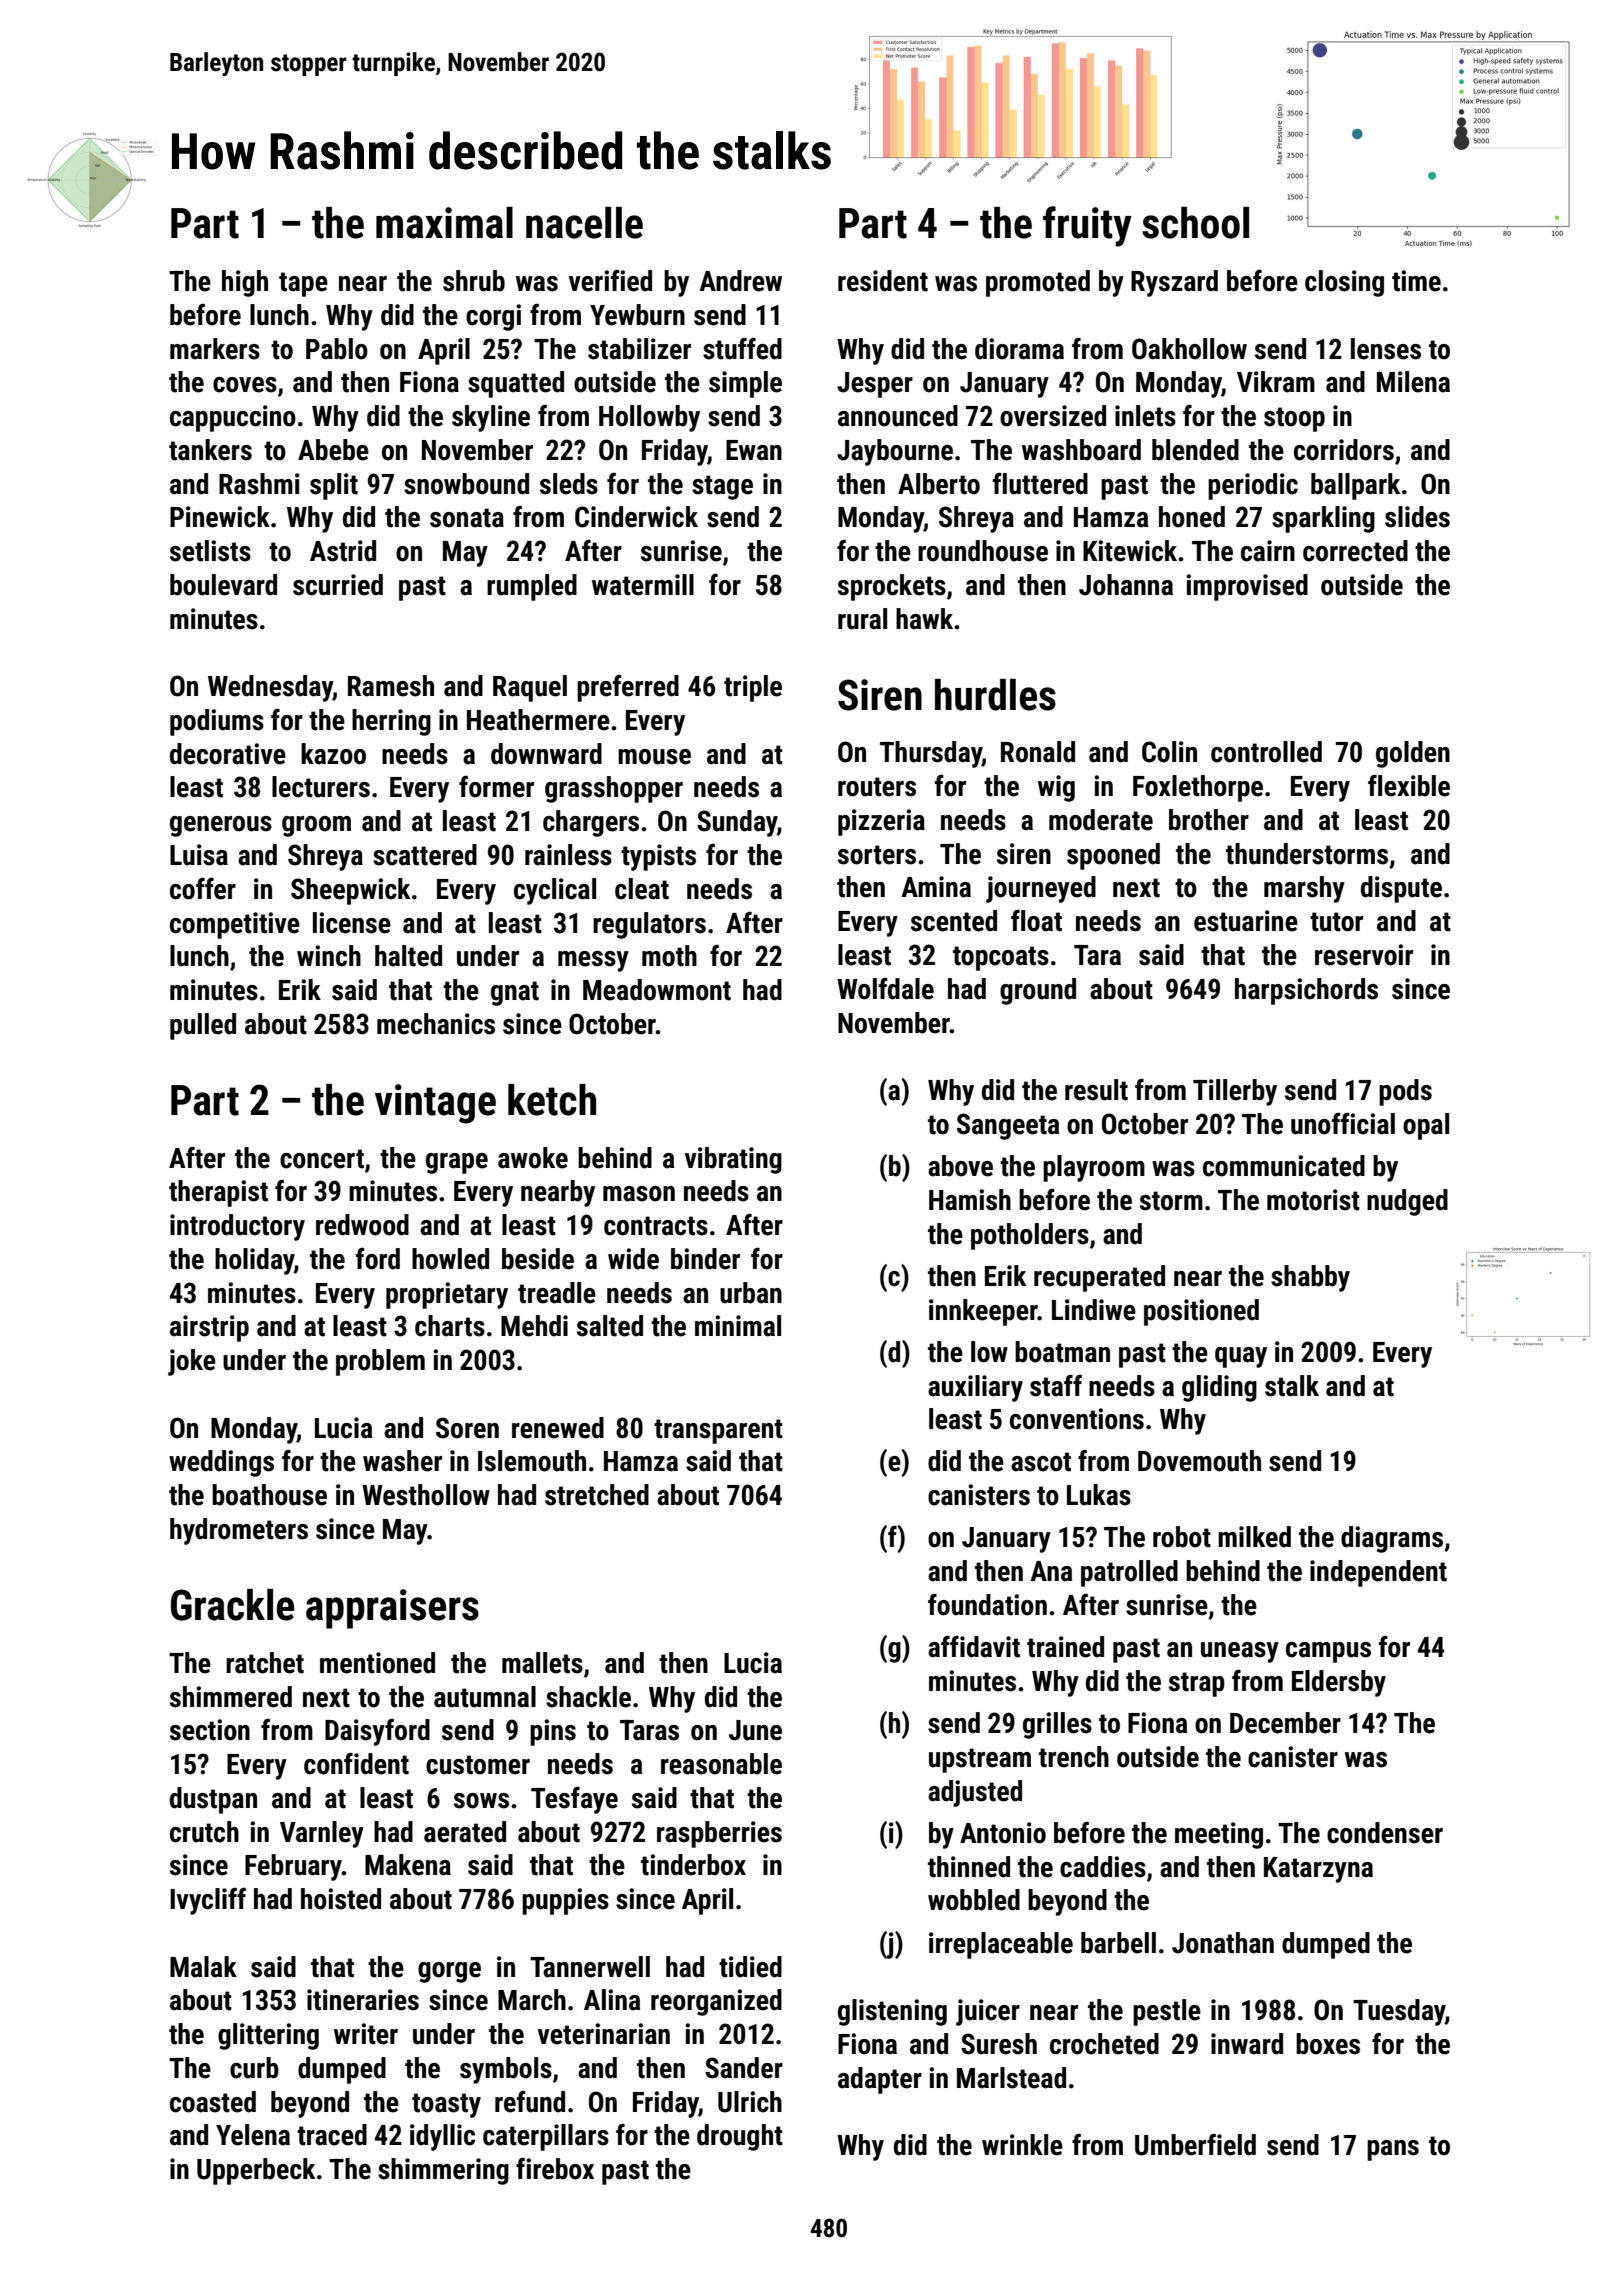 This document has height=2292, width=1620. What do you see at coordinates (1174, 283) in the document?
I see `Ryszard` at bounding box center [1174, 283].
